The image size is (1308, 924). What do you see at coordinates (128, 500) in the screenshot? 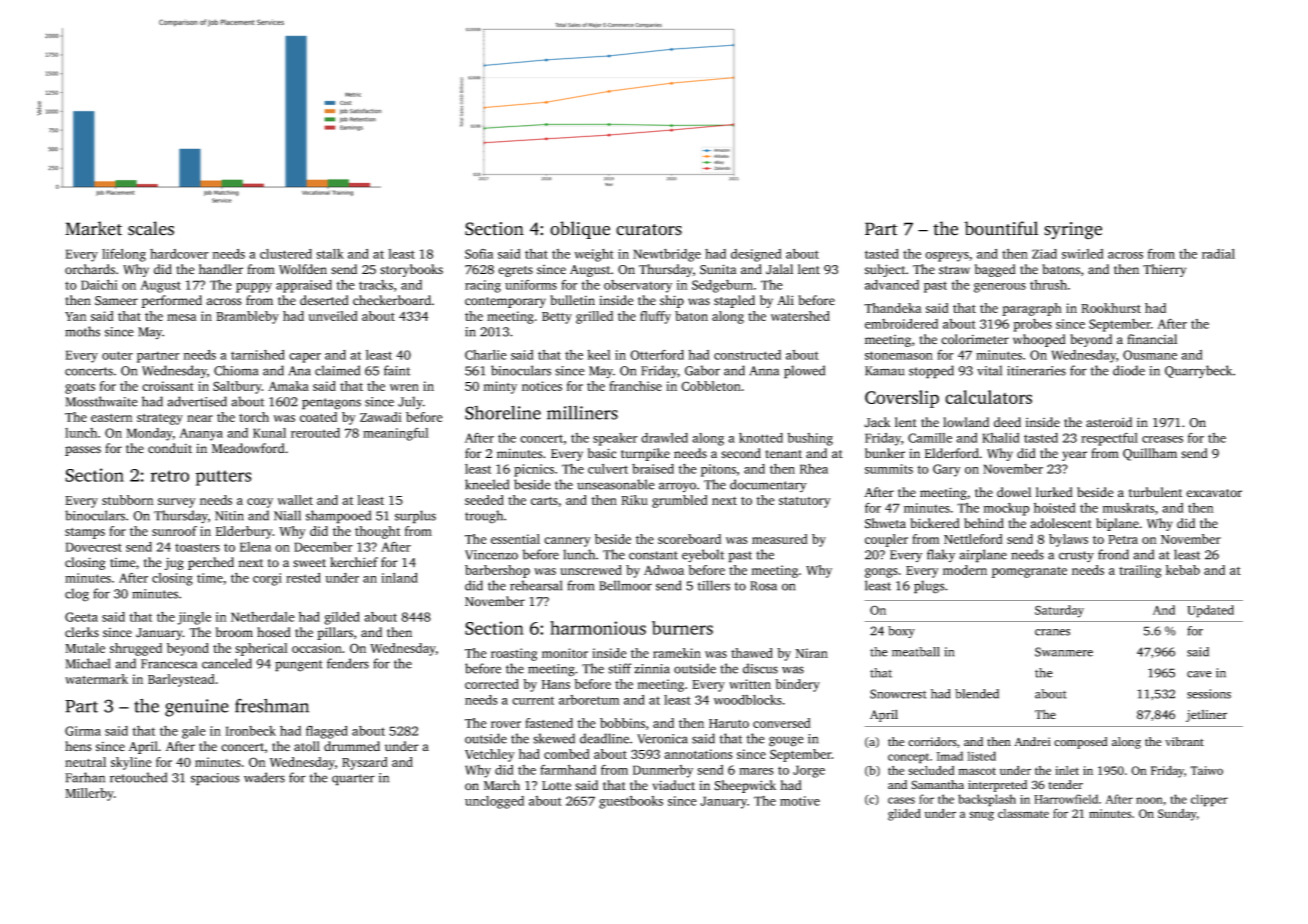
I see `stubborn` at bounding box center [128, 500].
